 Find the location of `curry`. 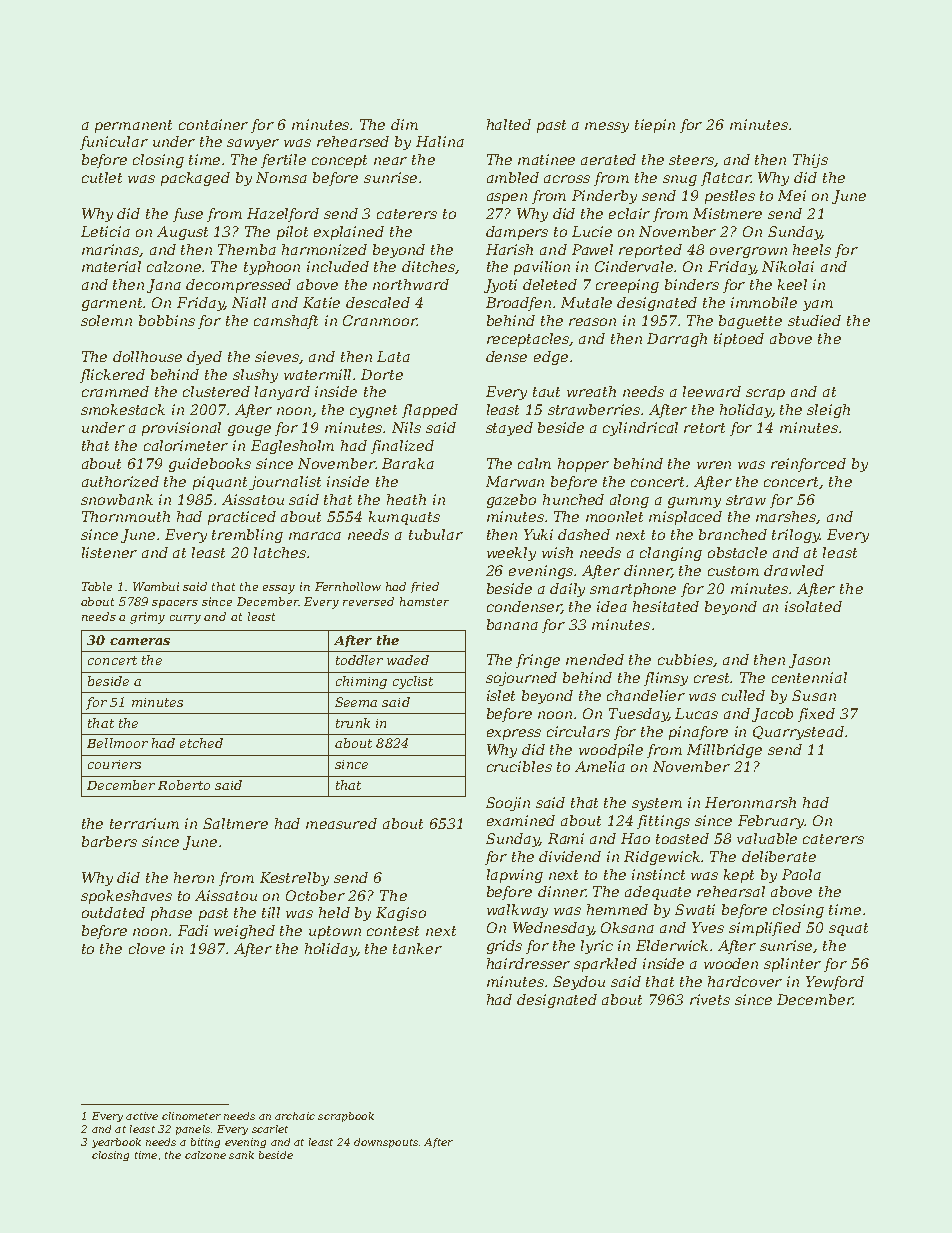

curry is located at coordinates (185, 619).
